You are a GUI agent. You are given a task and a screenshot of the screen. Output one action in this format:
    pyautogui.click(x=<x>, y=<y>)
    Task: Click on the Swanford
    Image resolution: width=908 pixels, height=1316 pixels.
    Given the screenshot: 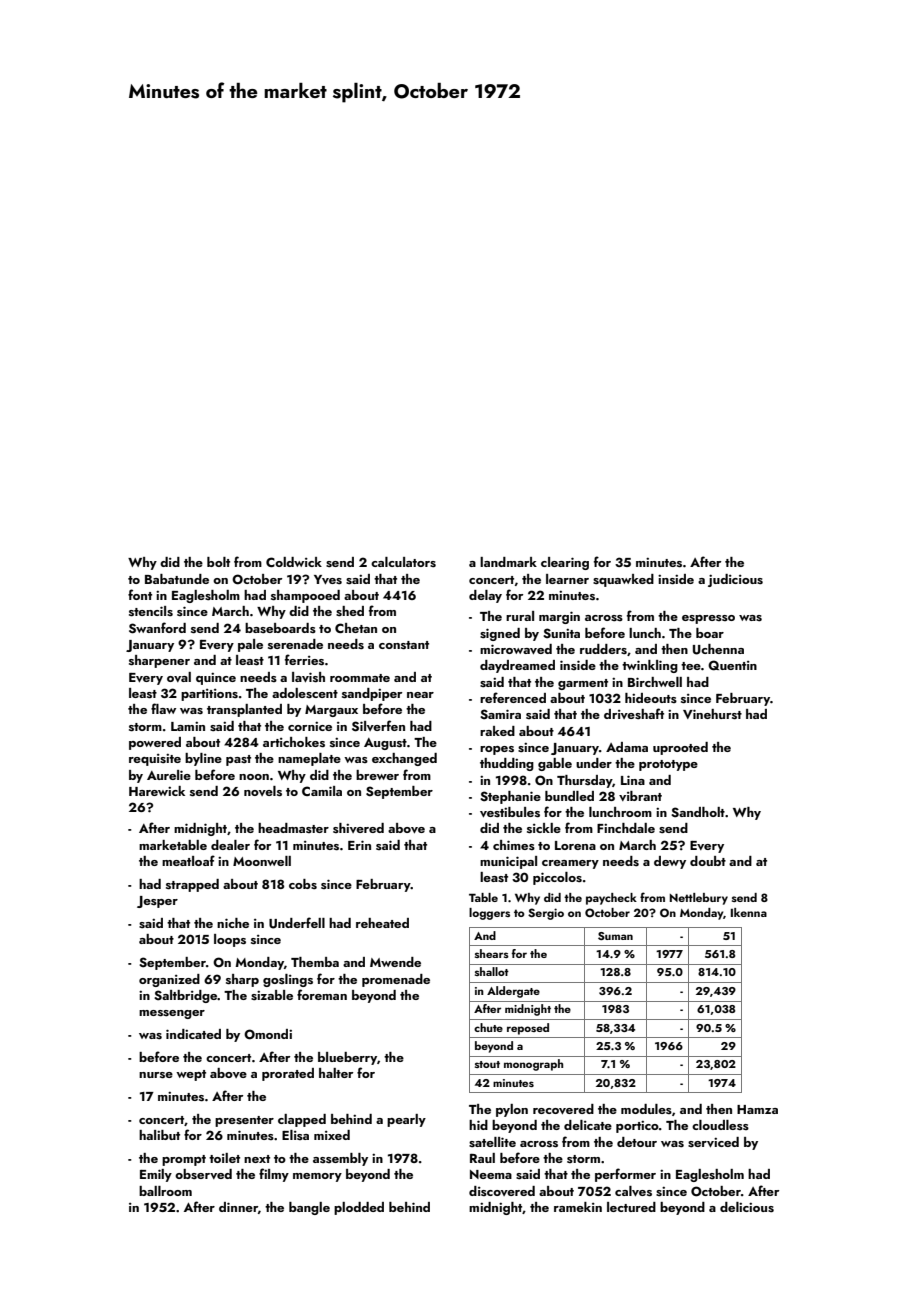 What is the action you would take?
    pyautogui.click(x=157, y=628)
